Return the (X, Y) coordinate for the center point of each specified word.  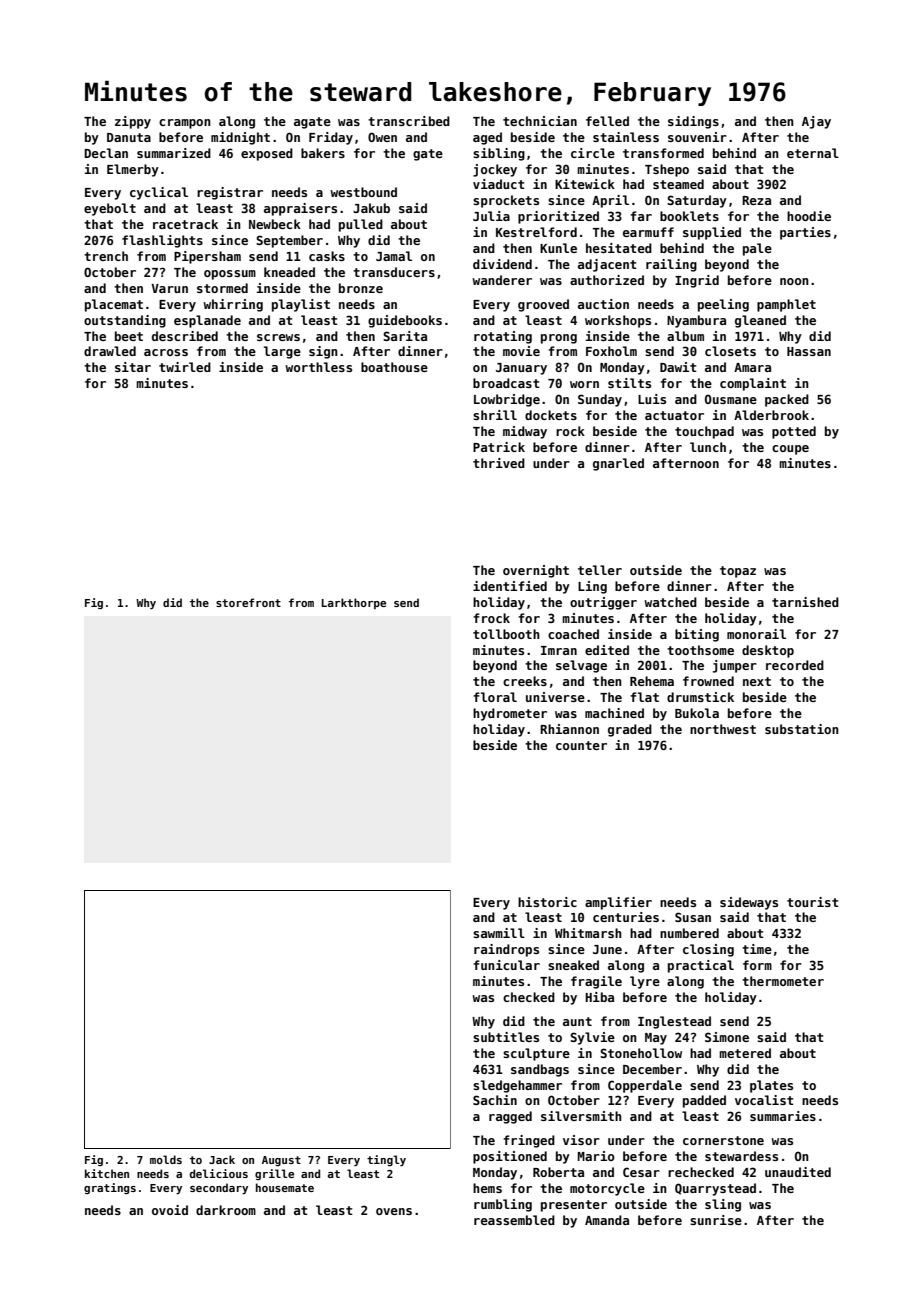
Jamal (394, 256)
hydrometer (510, 714)
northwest (723, 729)
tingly (386, 1160)
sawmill (499, 933)
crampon (185, 124)
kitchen (107, 1173)
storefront (248, 602)
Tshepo (667, 170)
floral (495, 697)
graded (630, 730)
